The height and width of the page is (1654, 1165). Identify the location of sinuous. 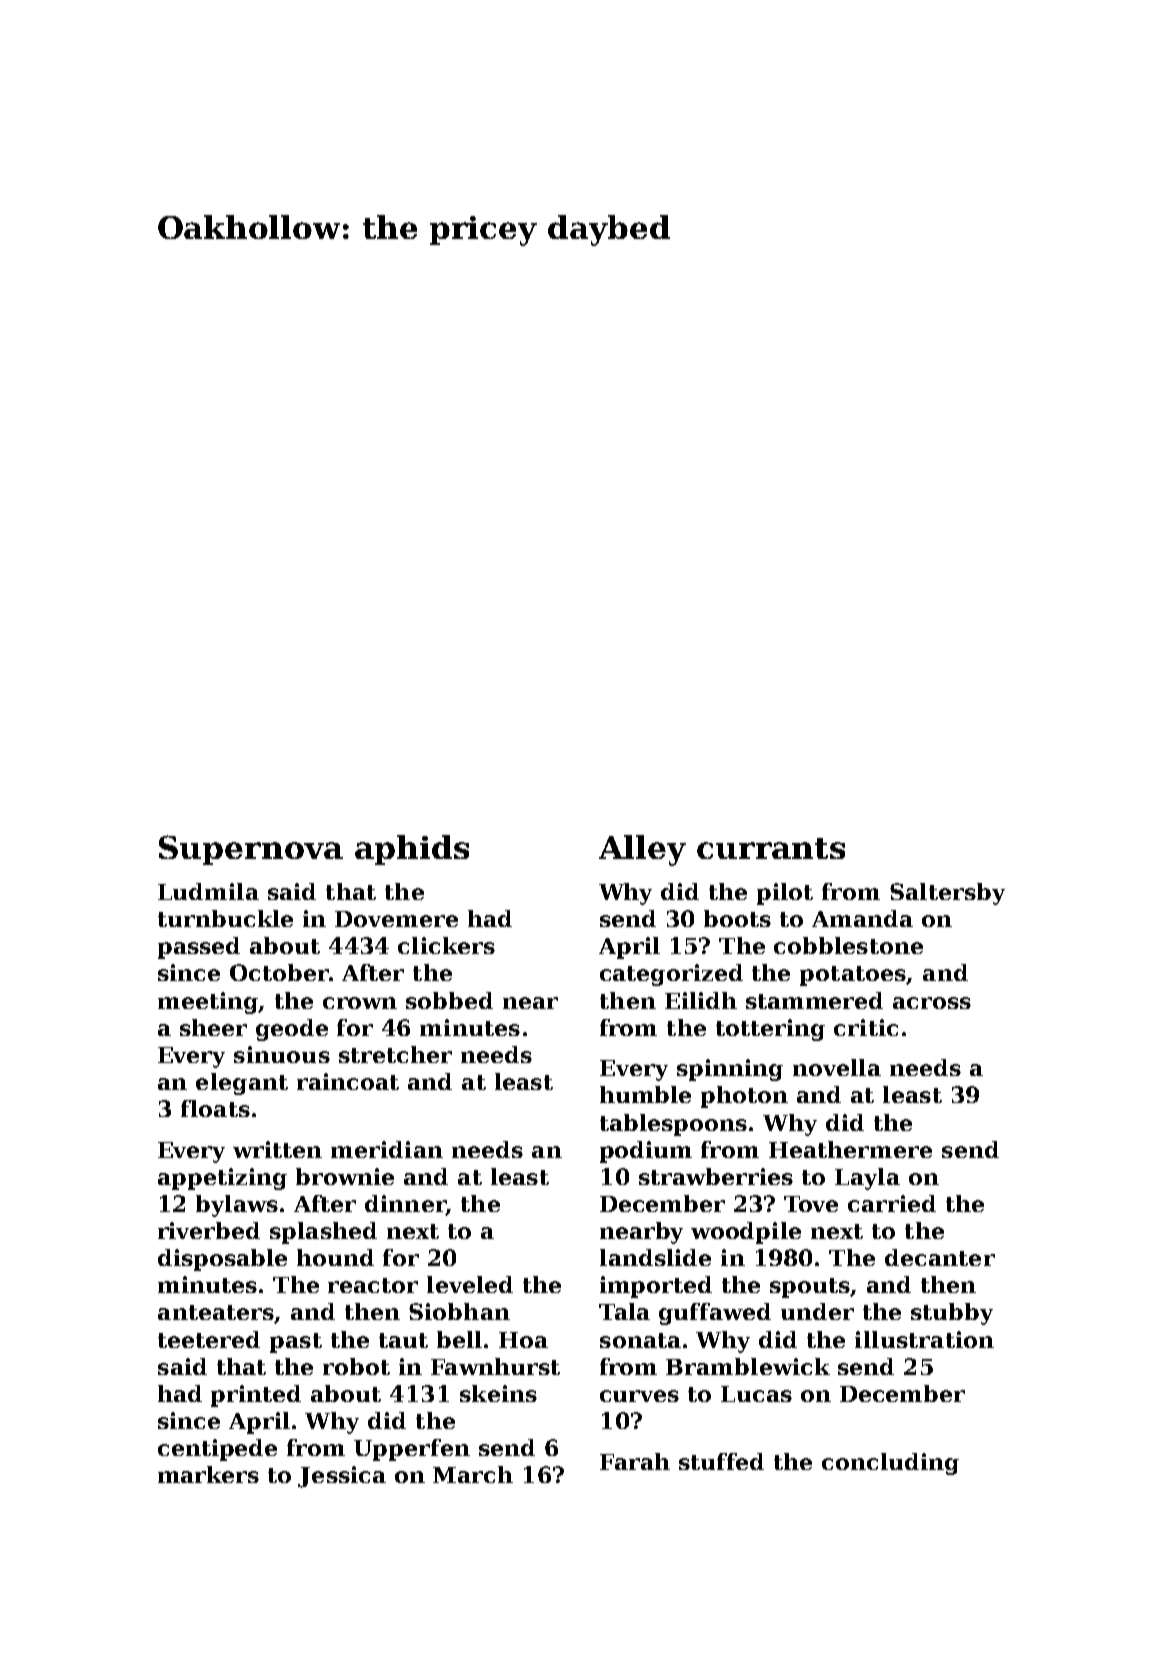
(282, 1054).
